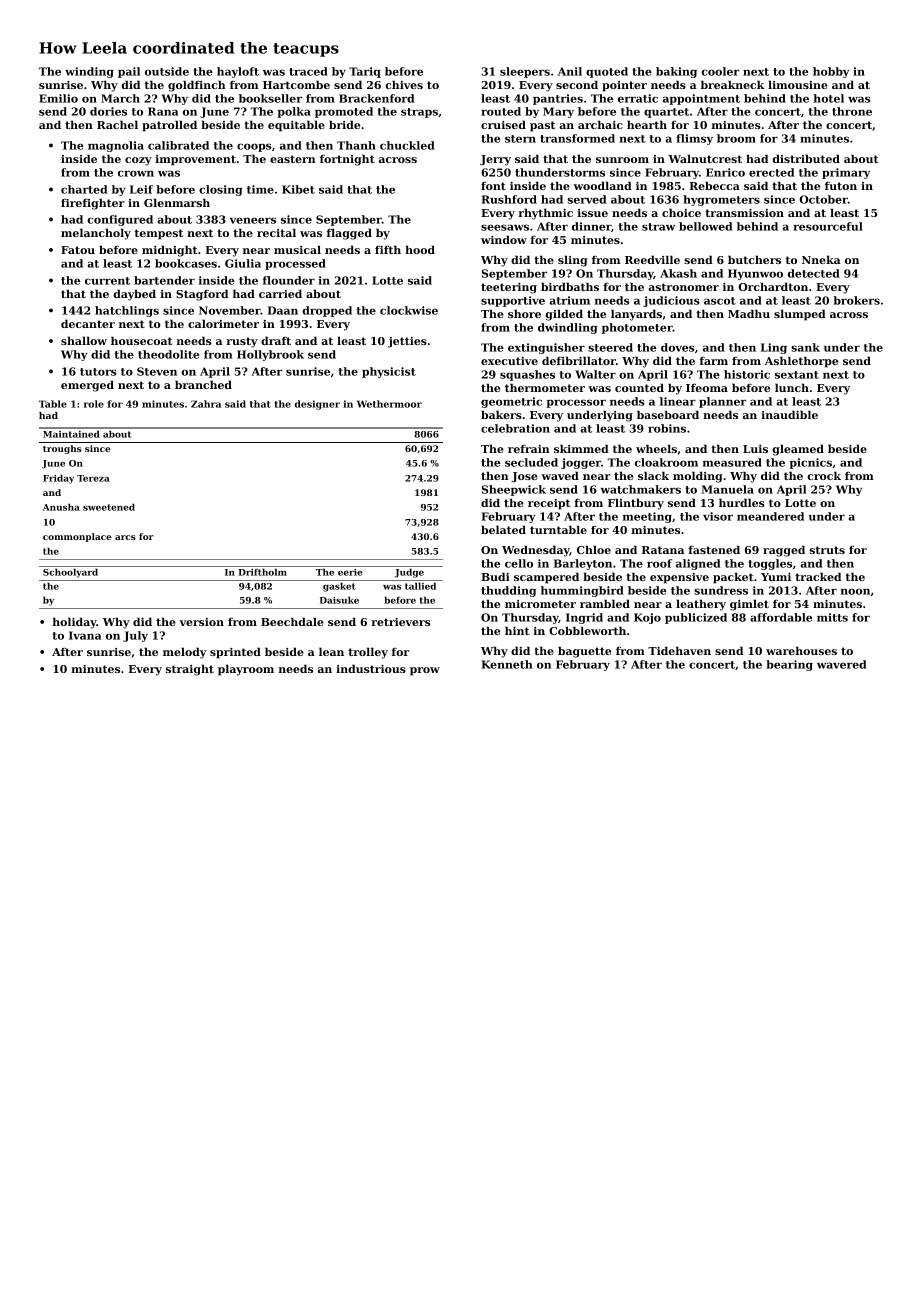  What do you see at coordinates (365, 72) in the screenshot?
I see `Tariq` at bounding box center [365, 72].
